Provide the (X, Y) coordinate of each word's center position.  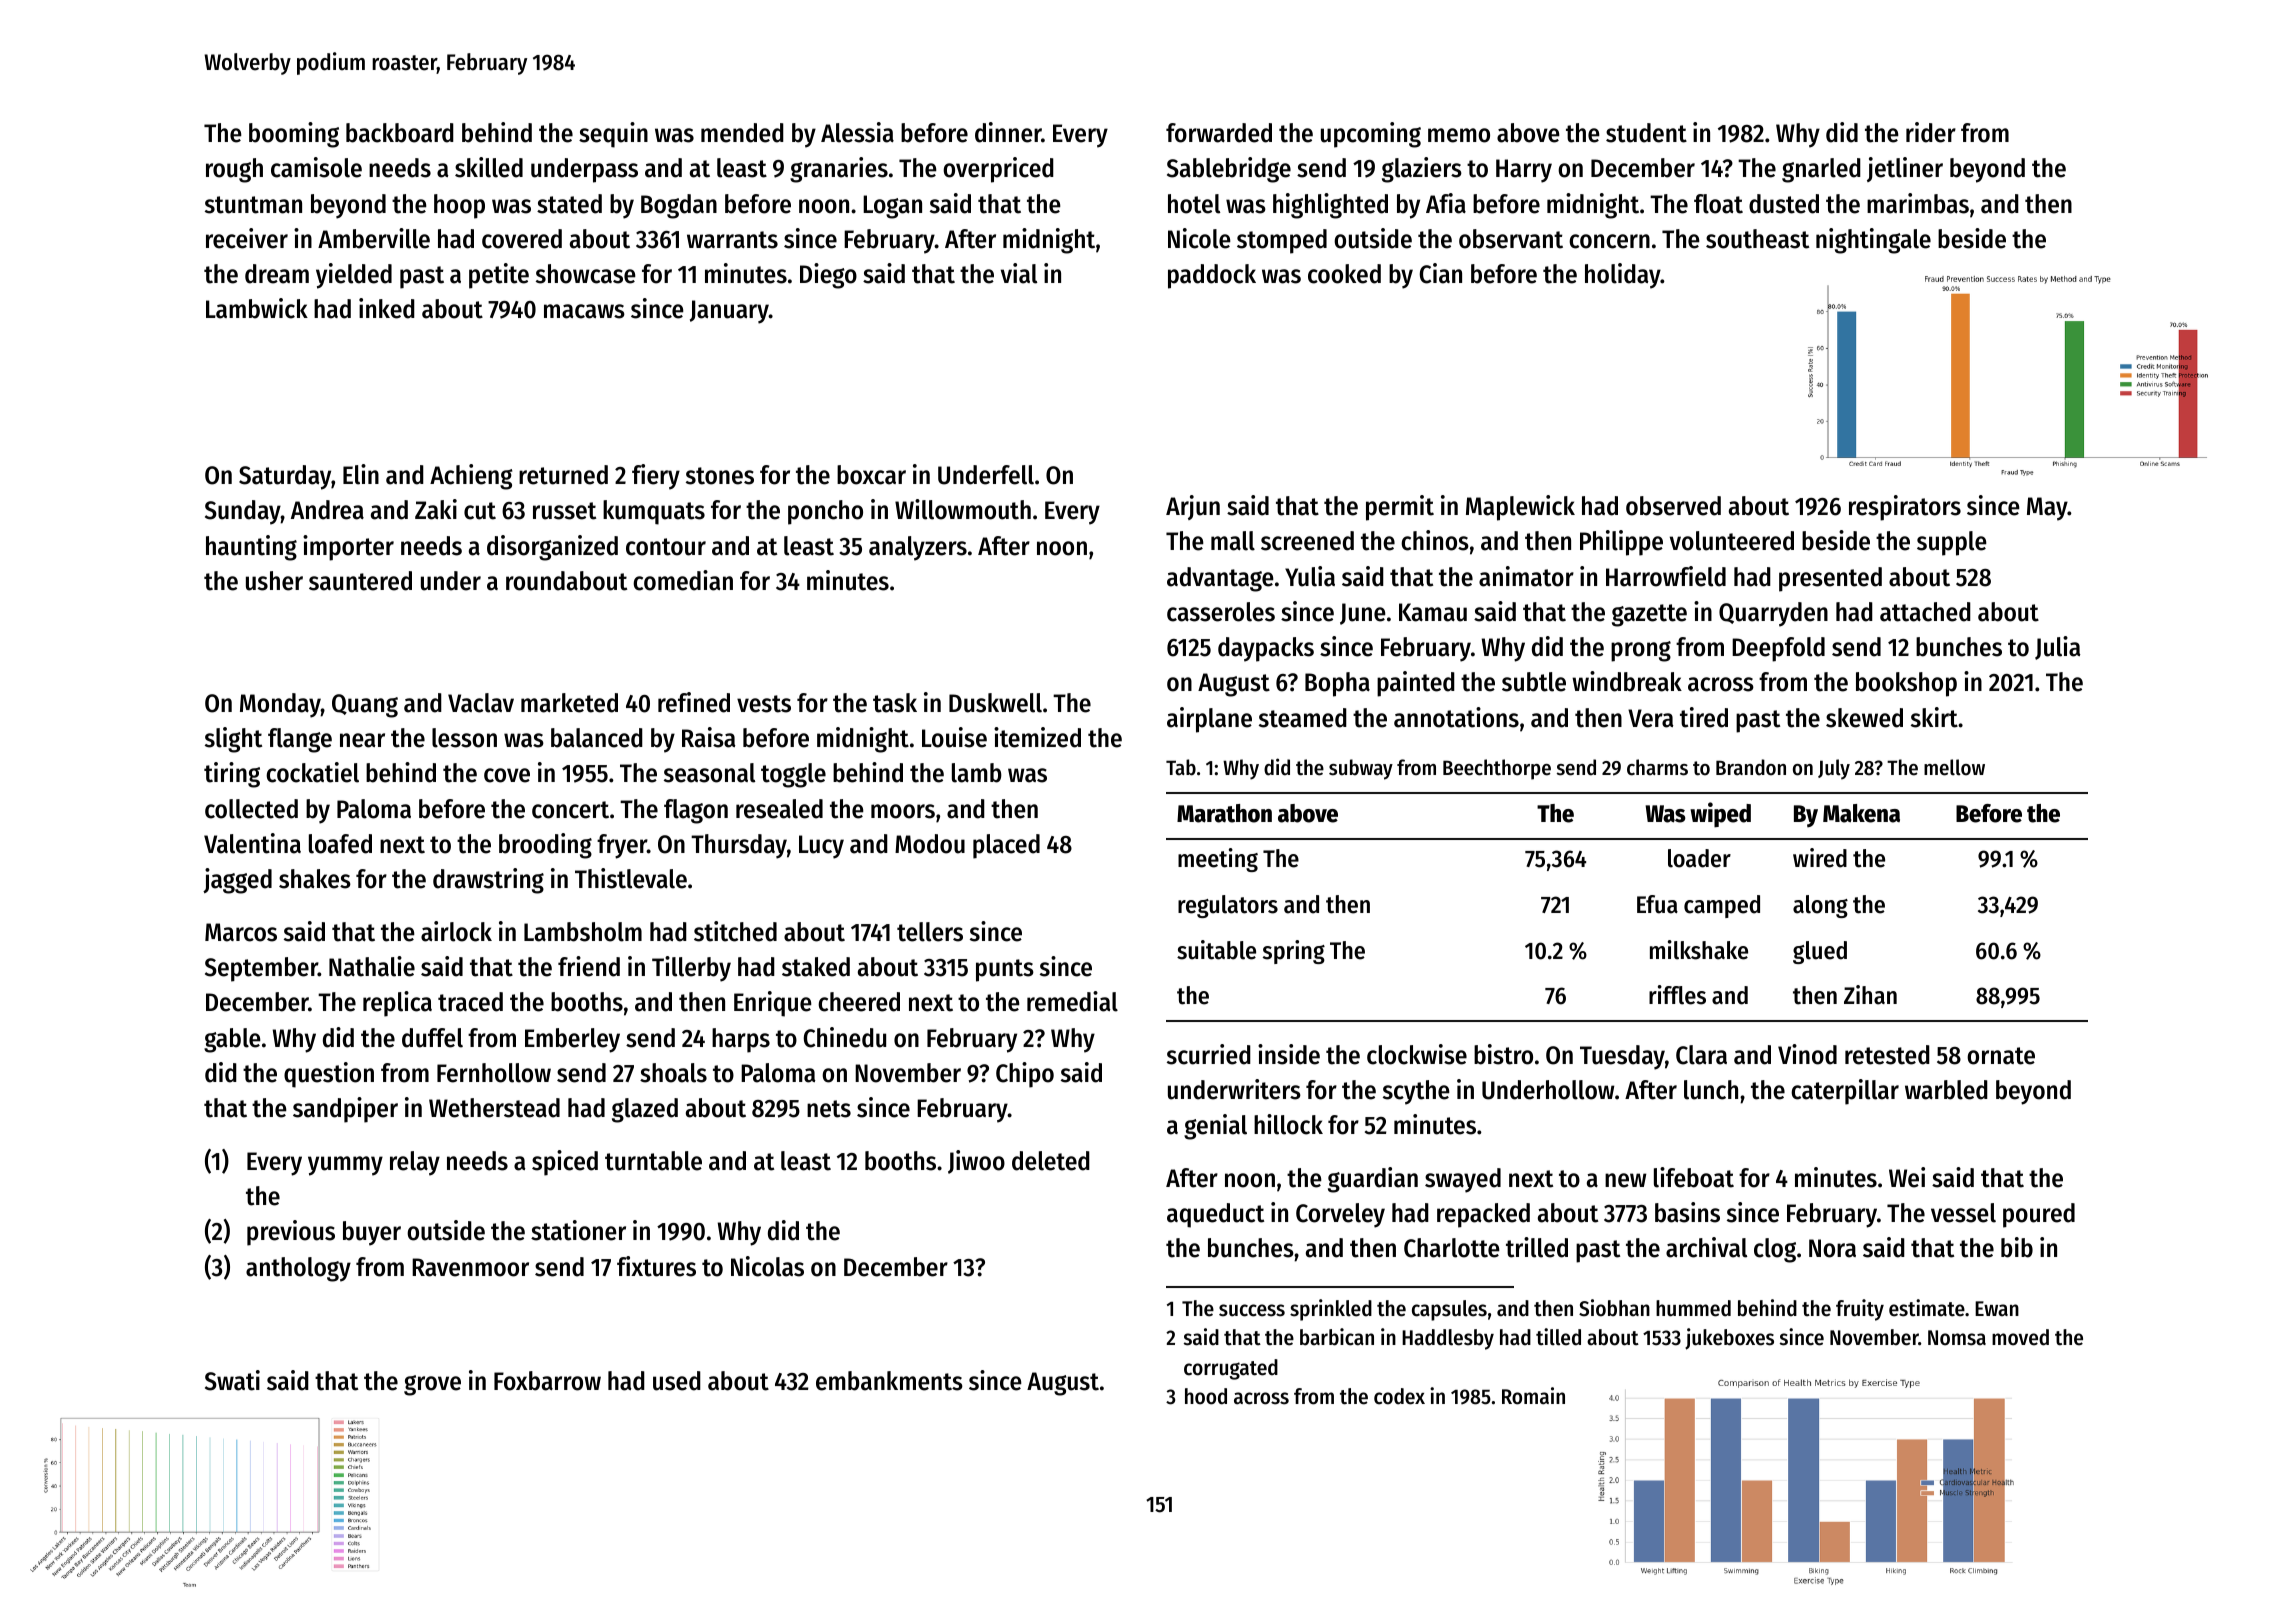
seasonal (709, 773)
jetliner (1905, 169)
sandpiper (345, 1110)
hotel (1194, 204)
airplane (1209, 720)
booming (294, 135)
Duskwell (995, 703)
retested (1887, 1055)
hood (1206, 1396)
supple (1952, 543)
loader (1699, 858)
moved (2020, 1337)
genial (1215, 1127)
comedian (683, 580)
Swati (232, 1380)
